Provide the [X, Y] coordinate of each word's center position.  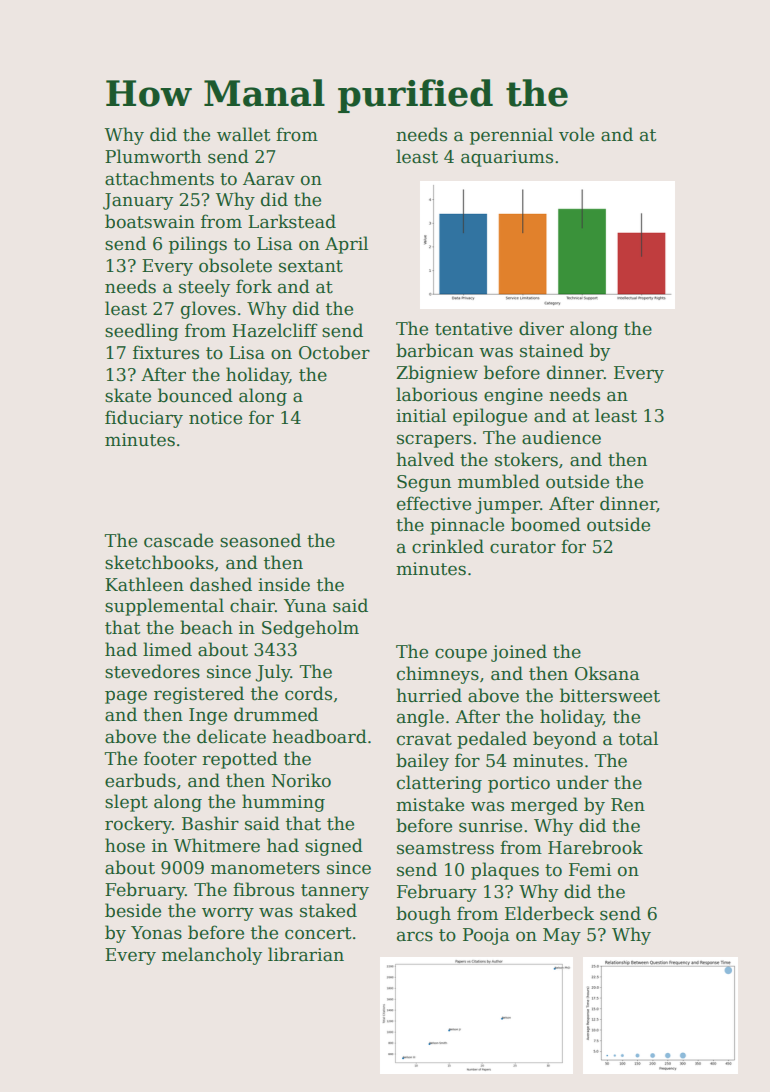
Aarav [269, 179]
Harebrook [595, 847]
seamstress [445, 848]
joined [519, 653]
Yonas [156, 933]
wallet [244, 134]
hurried [429, 695]
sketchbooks [159, 562]
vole [576, 134]
